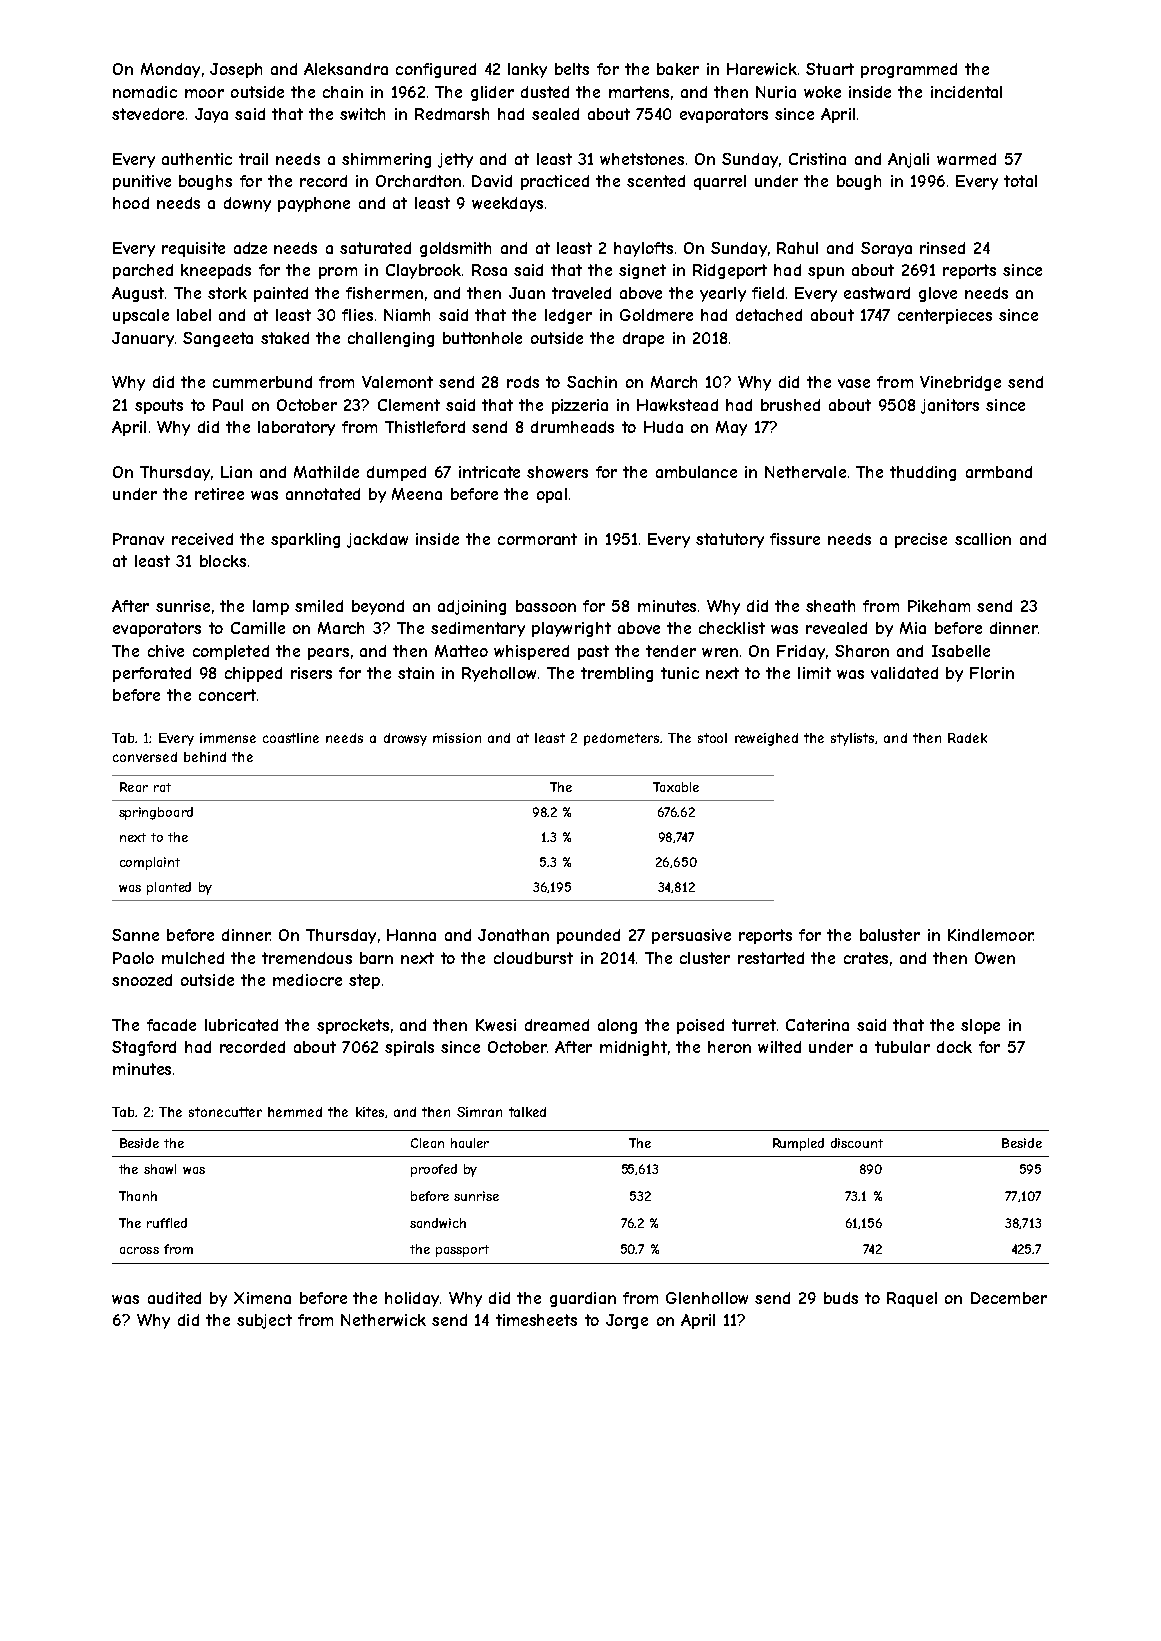 The height and width of the image is (1641, 1161). Describe the element at coordinates (805, 472) in the image. I see `Nethervale` at that location.
